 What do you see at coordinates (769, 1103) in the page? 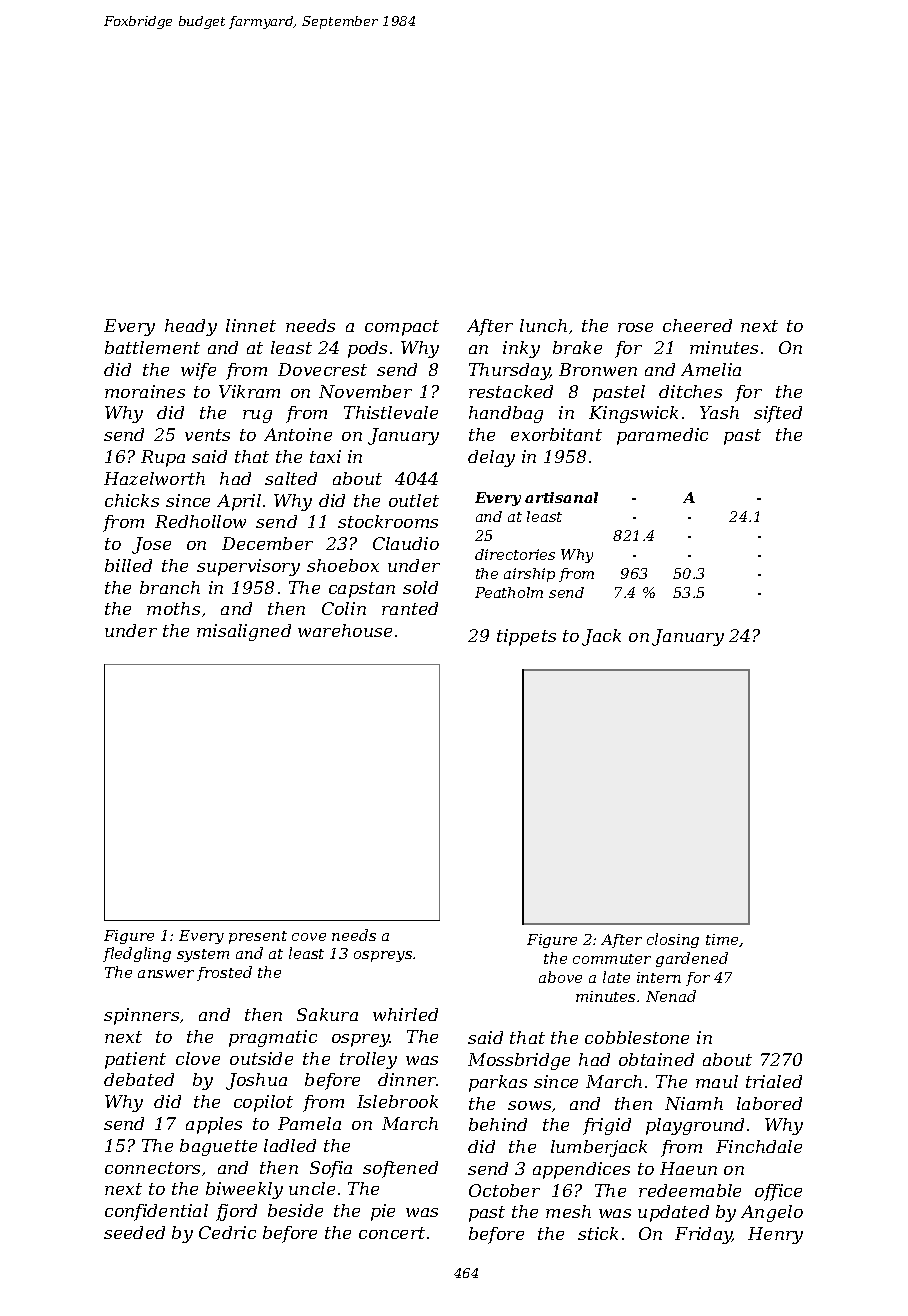
I see `labored` at bounding box center [769, 1103].
